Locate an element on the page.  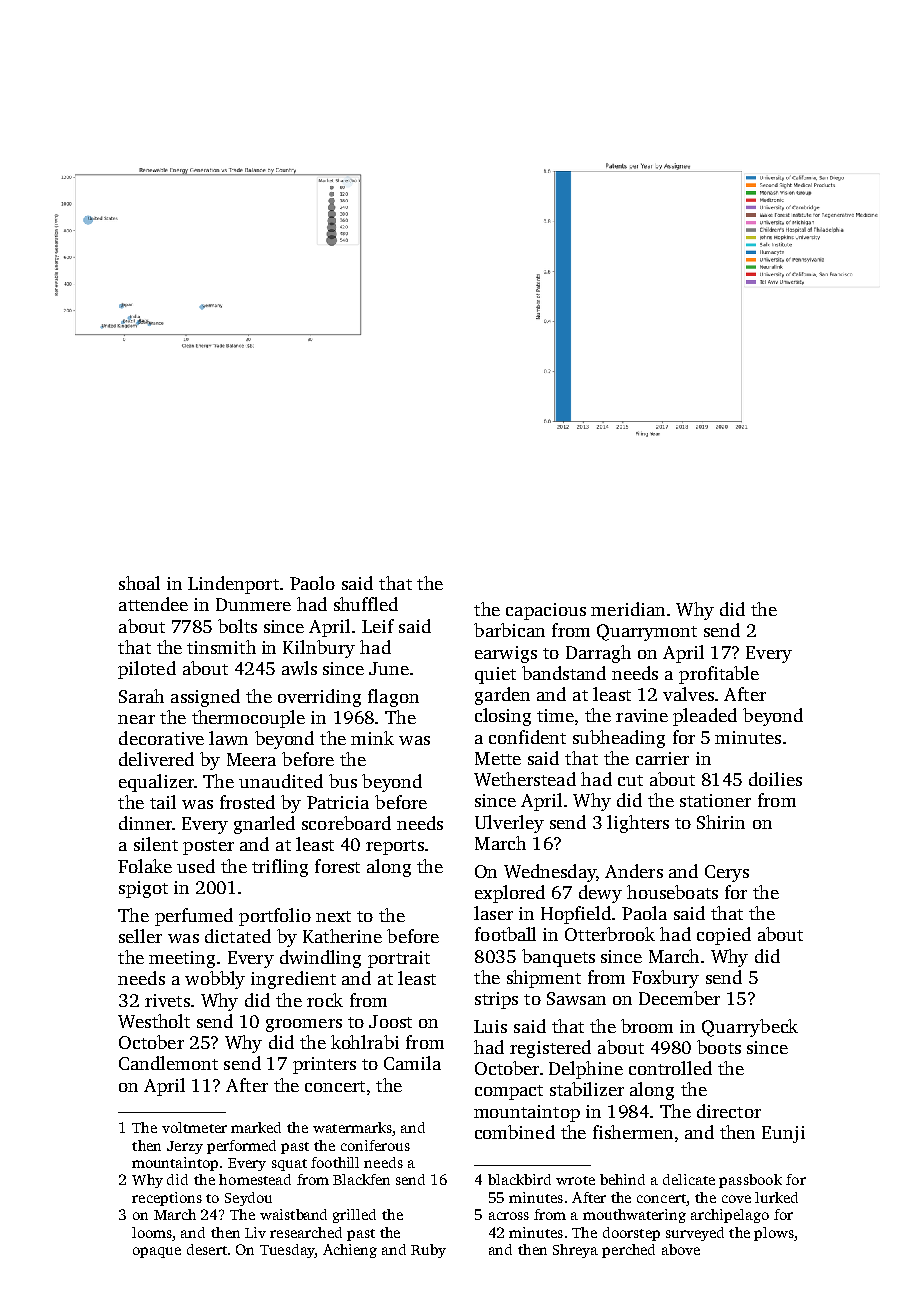
shoal is located at coordinates (139, 583).
